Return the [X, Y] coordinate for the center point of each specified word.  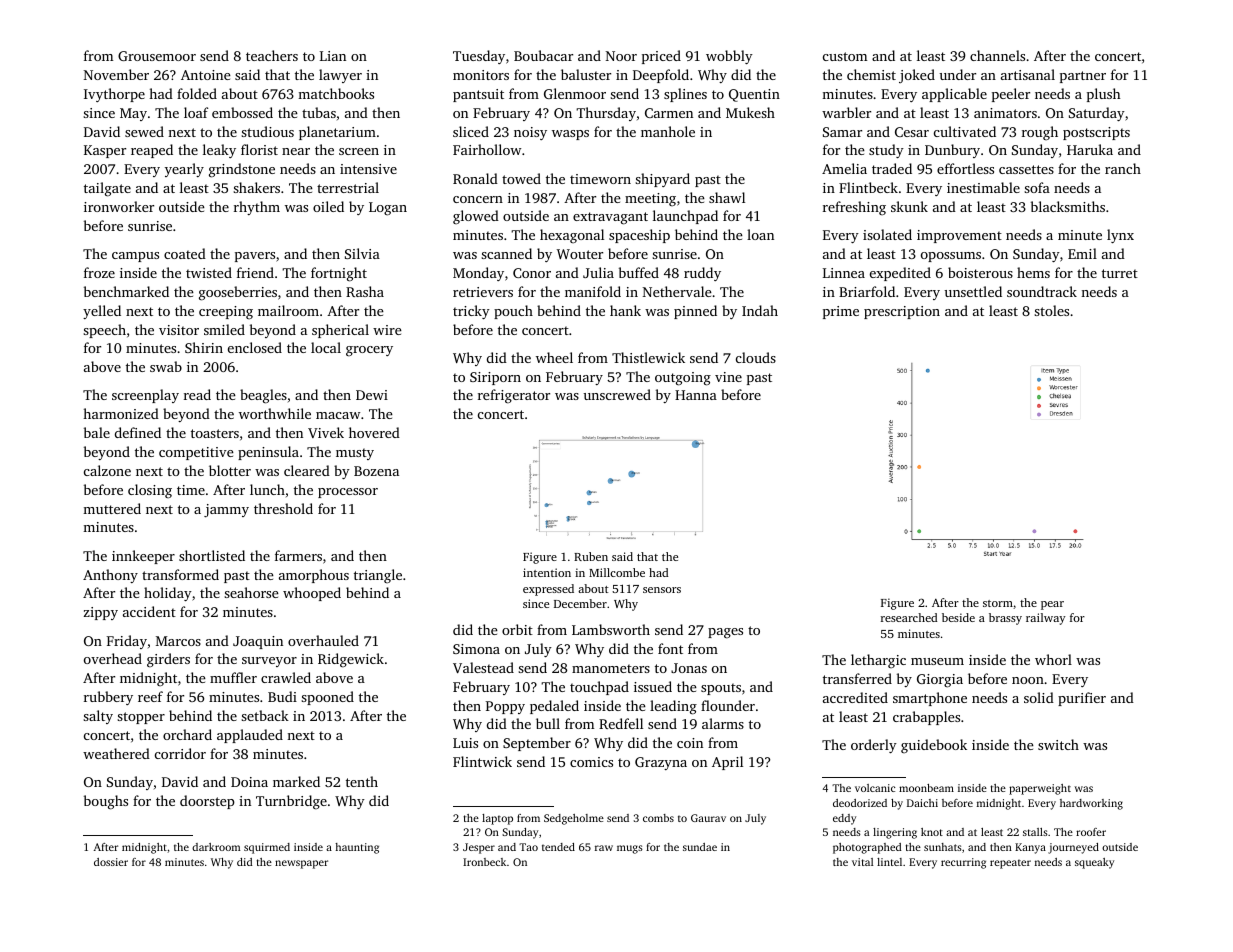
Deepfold [661, 76]
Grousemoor [157, 56]
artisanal [1028, 74]
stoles [1051, 310]
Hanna [696, 395]
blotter [230, 470]
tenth [362, 781]
